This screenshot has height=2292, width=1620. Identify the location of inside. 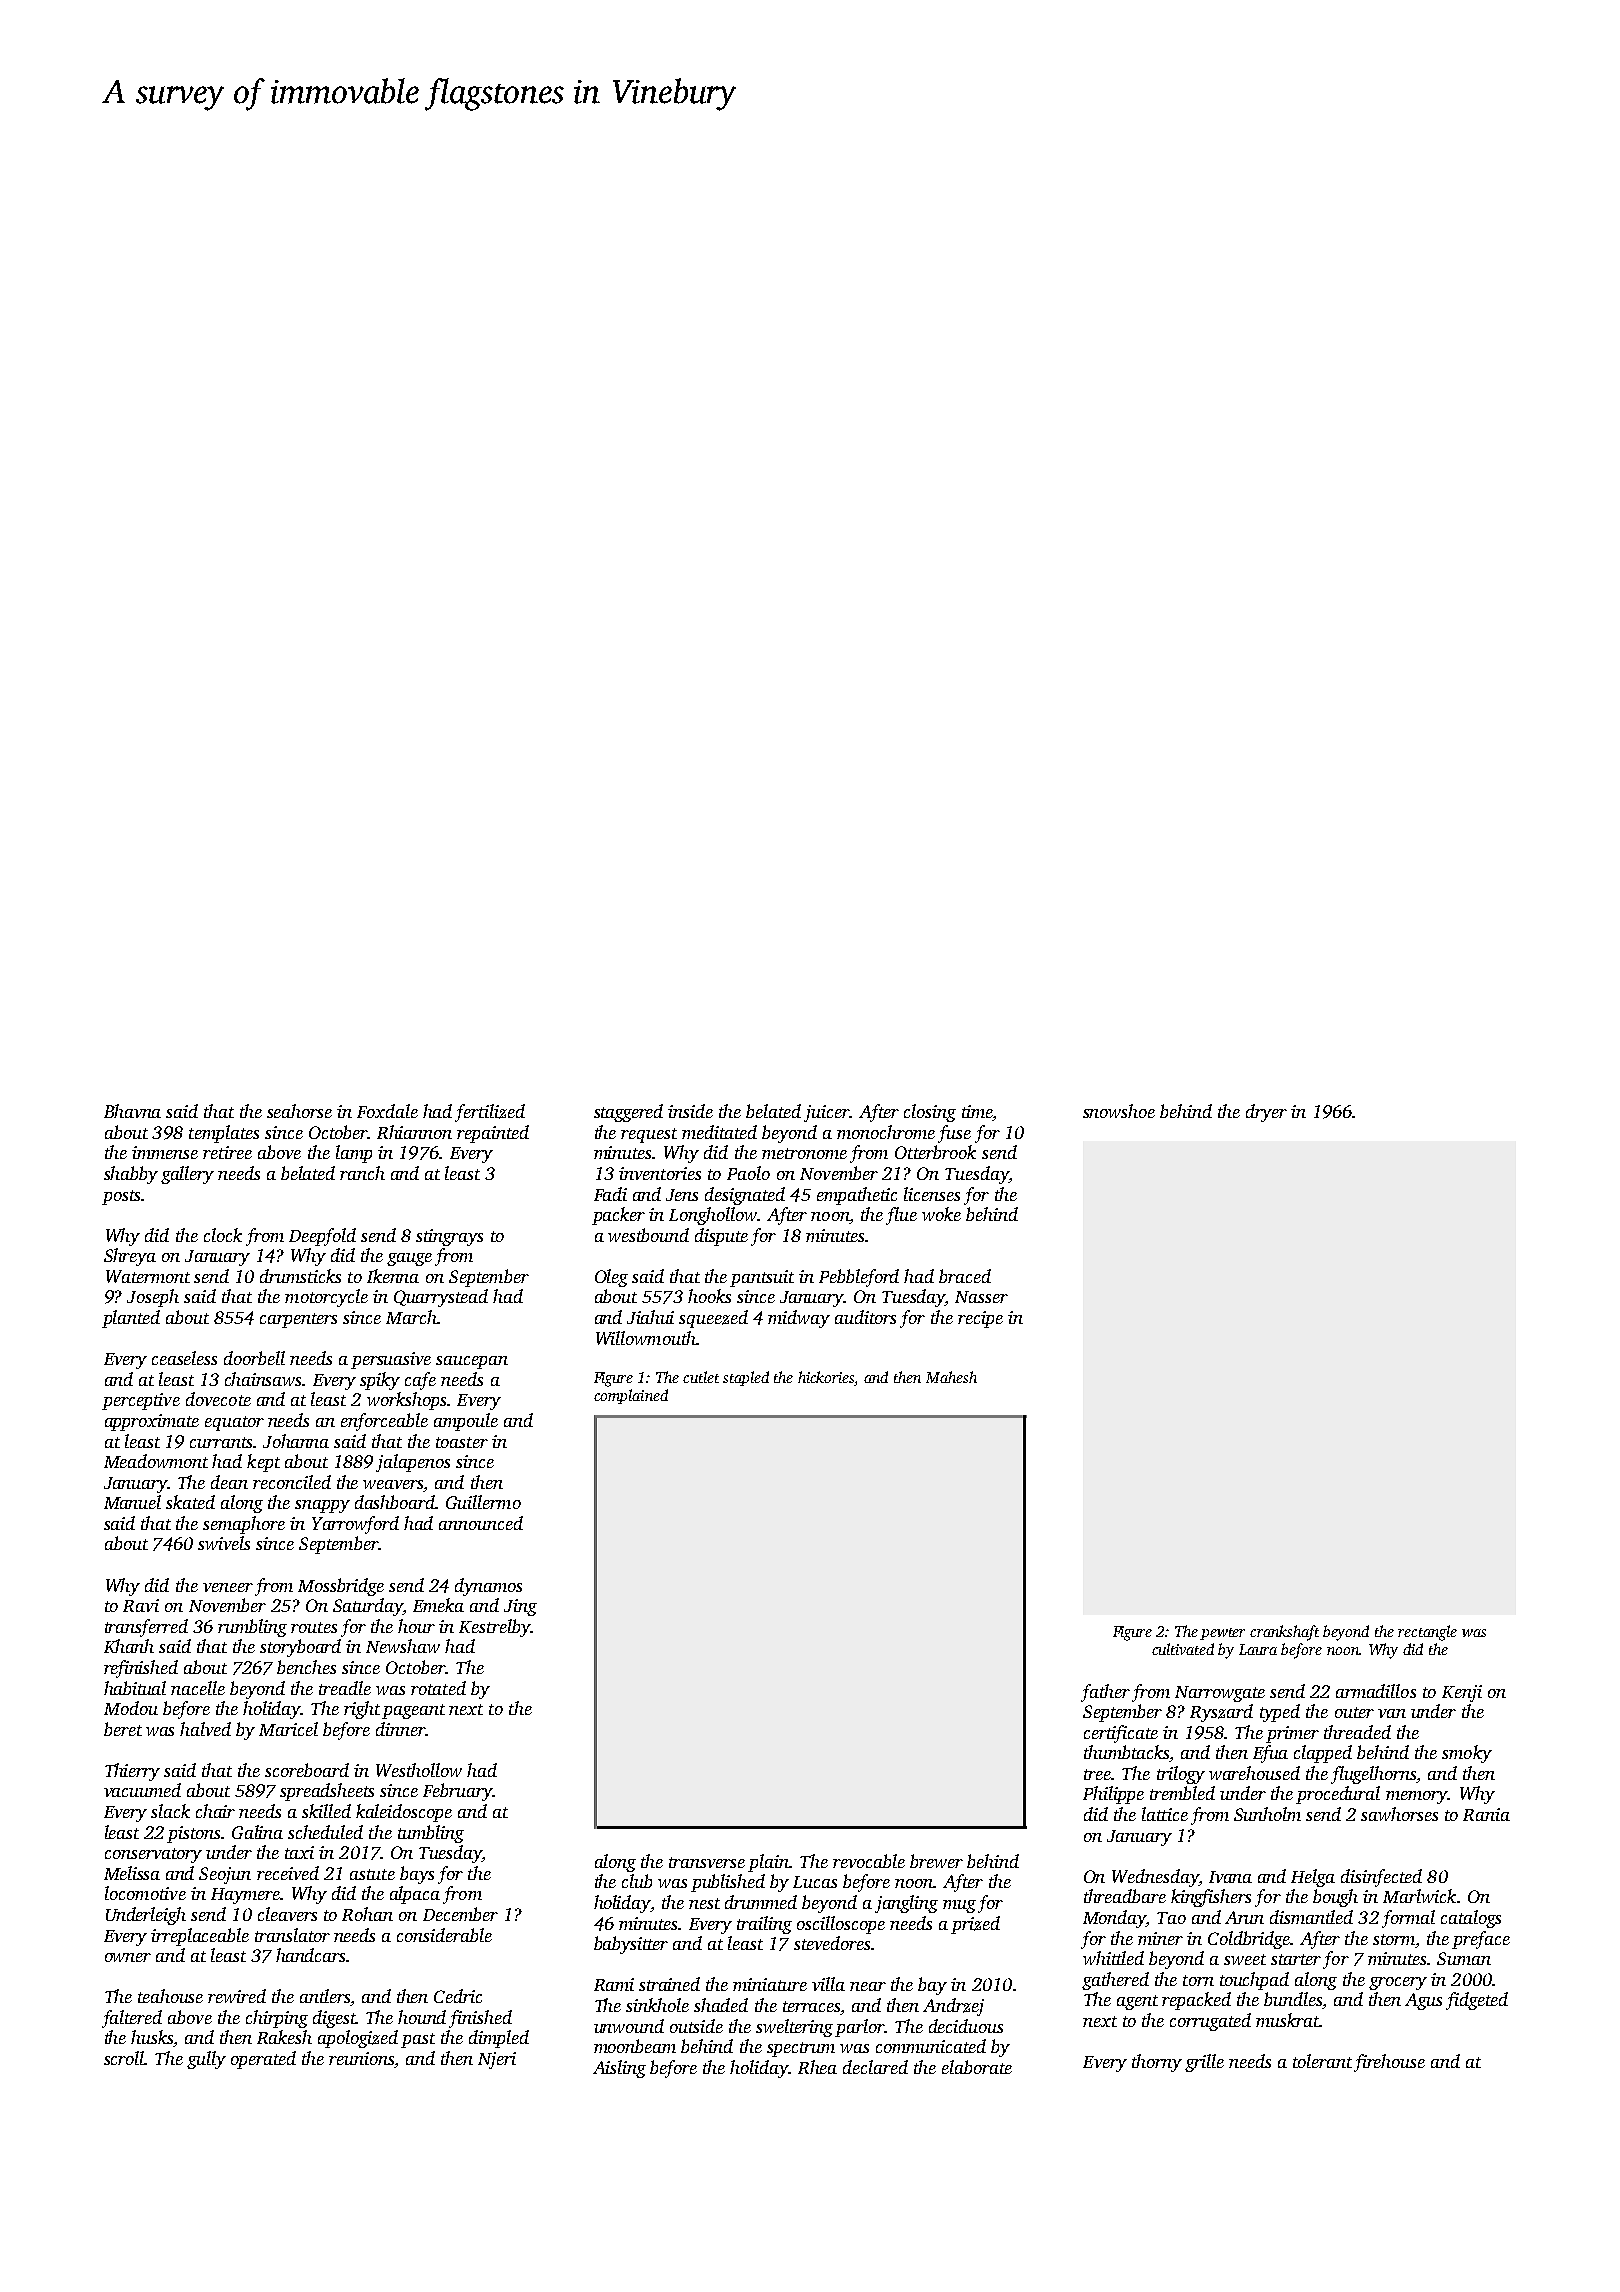
(690, 1111).
